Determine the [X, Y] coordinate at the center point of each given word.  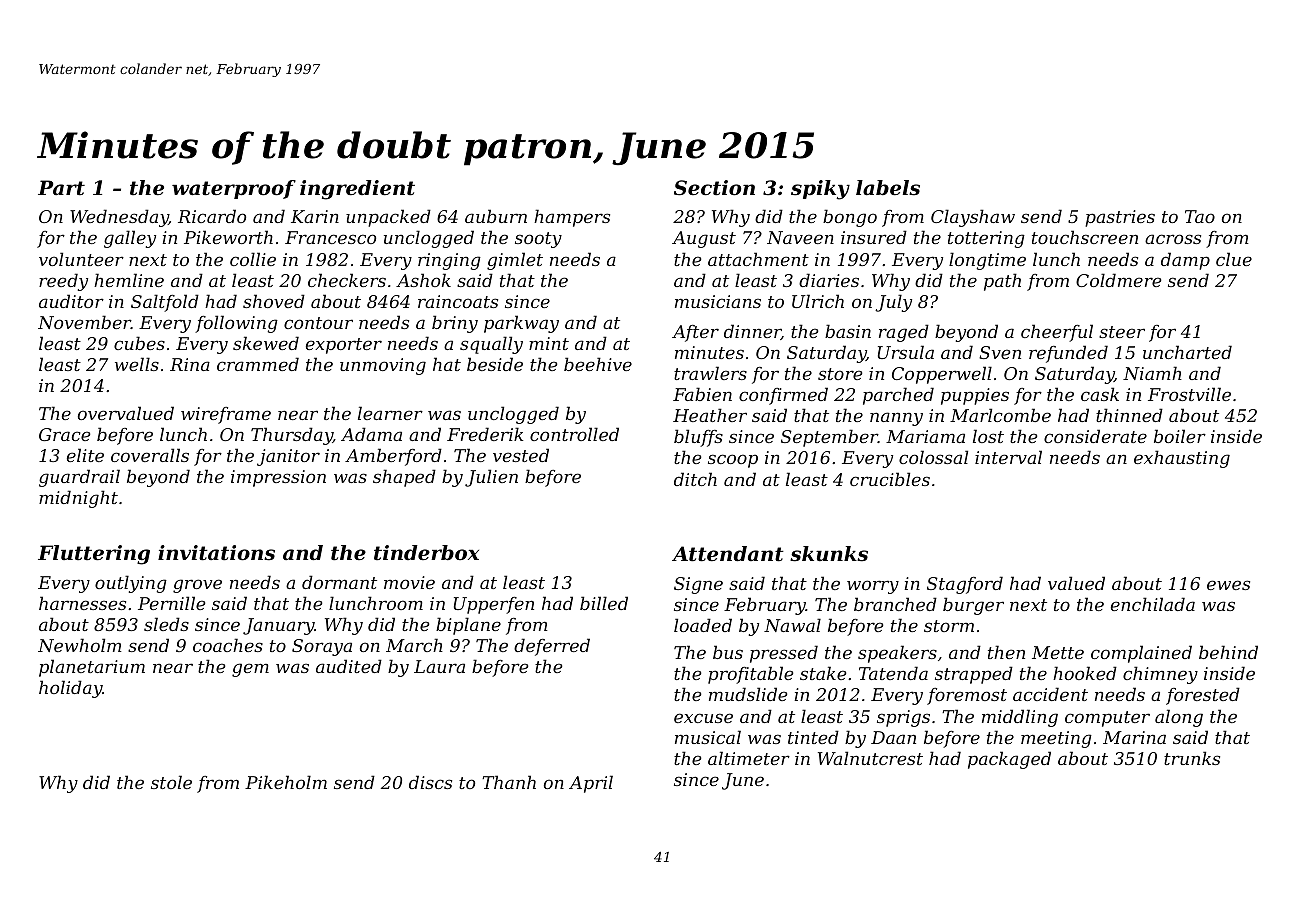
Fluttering [94, 555]
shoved [274, 301]
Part [61, 188]
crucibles [890, 479]
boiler [1180, 436]
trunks [1192, 758]
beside [495, 364]
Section [714, 188]
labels [888, 188]
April [591, 784]
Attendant [728, 554]
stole [171, 782]
